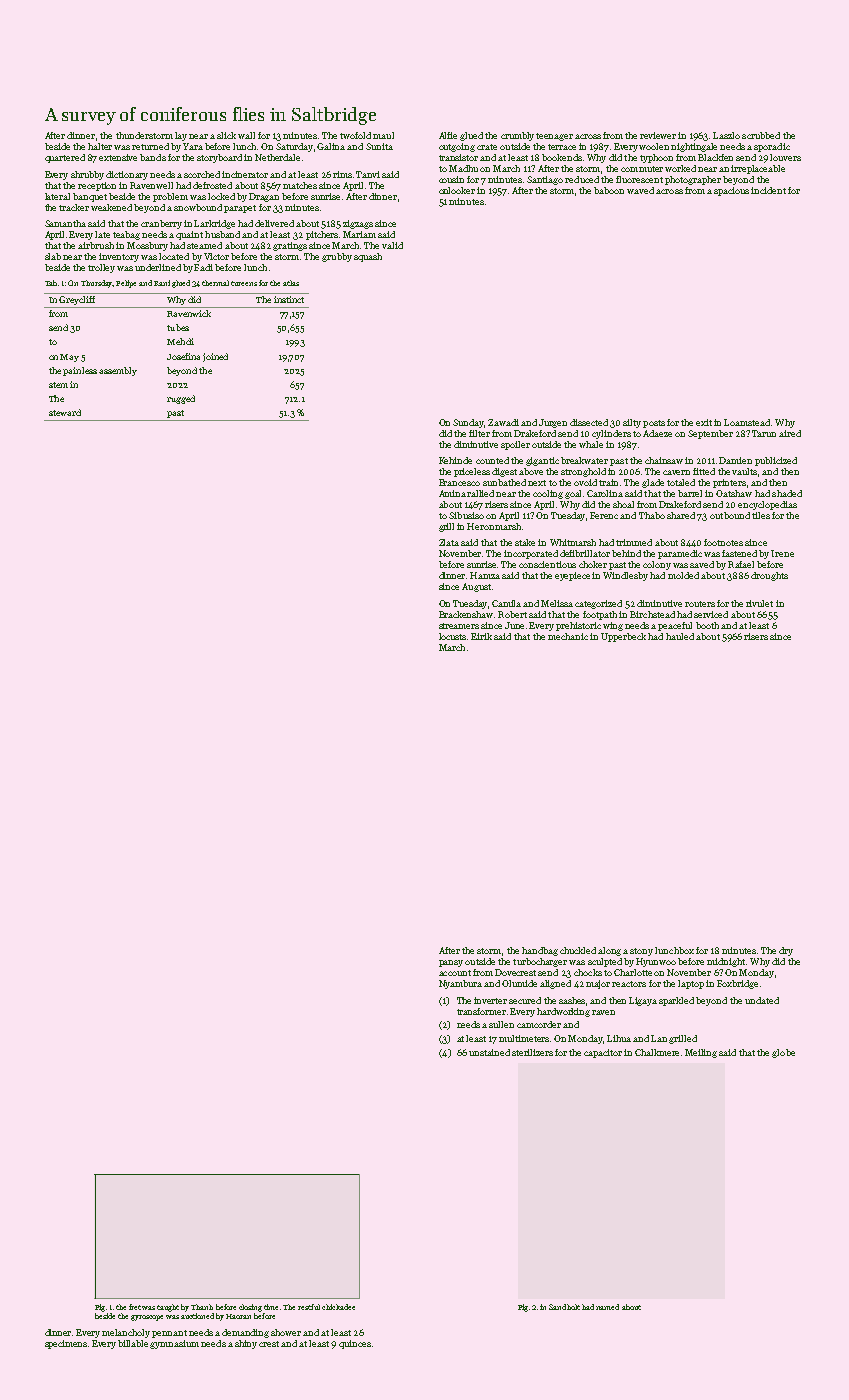 The width and height of the document is (849, 1400). What do you see at coordinates (65, 412) in the document?
I see `steward` at bounding box center [65, 412].
